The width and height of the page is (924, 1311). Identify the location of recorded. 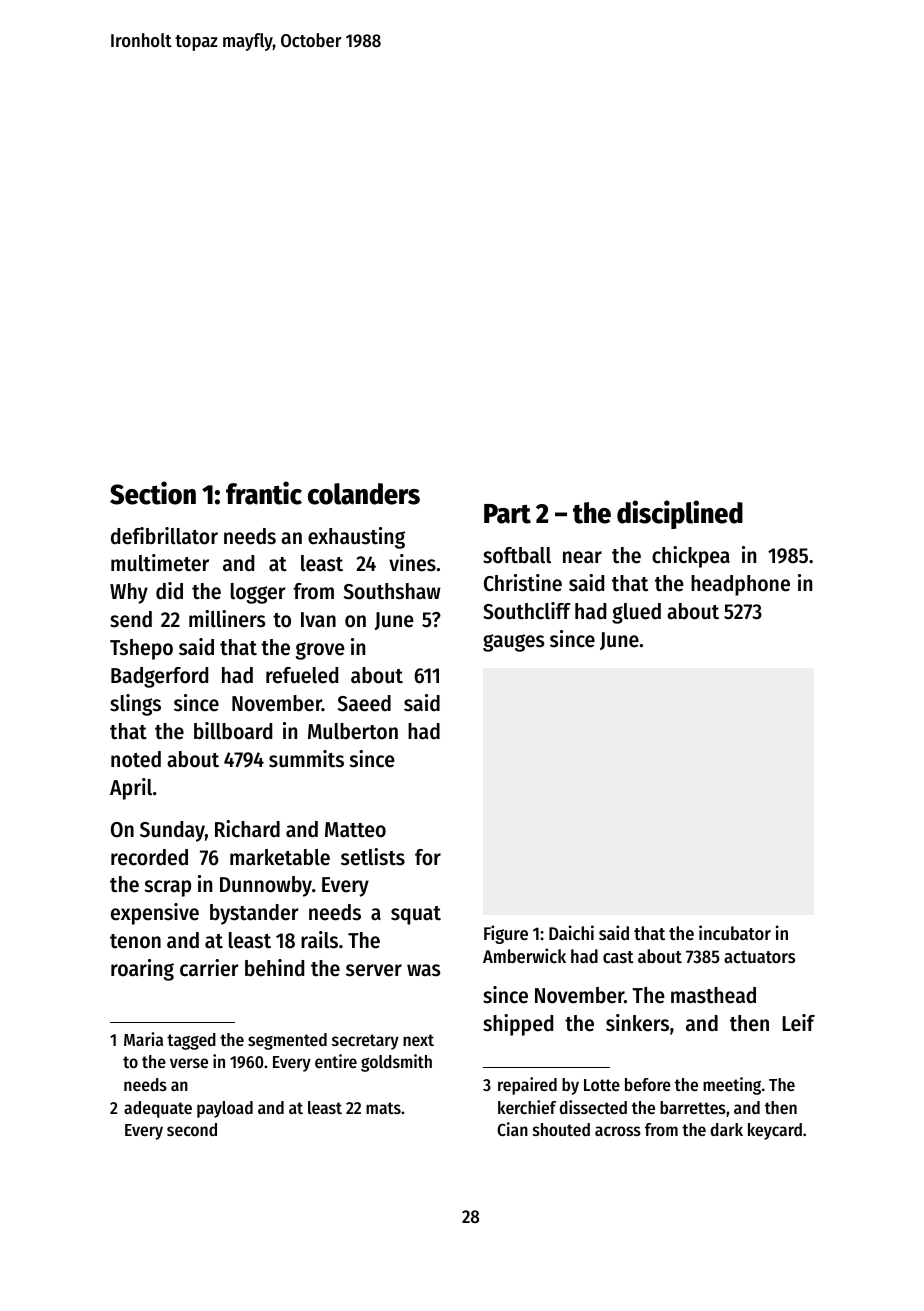
(149, 857).
